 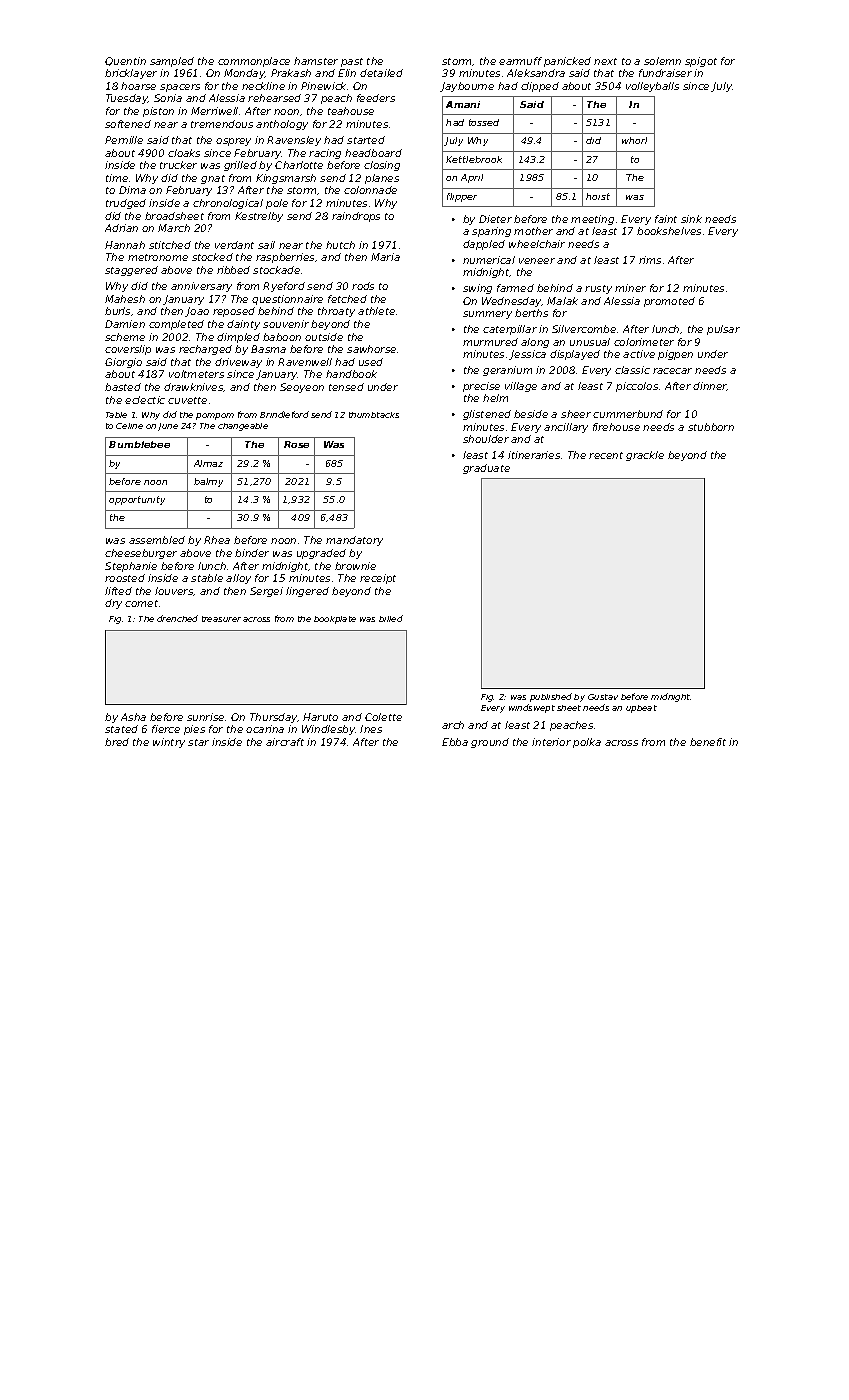 What do you see at coordinates (196, 374) in the page?
I see `voltmeters` at bounding box center [196, 374].
